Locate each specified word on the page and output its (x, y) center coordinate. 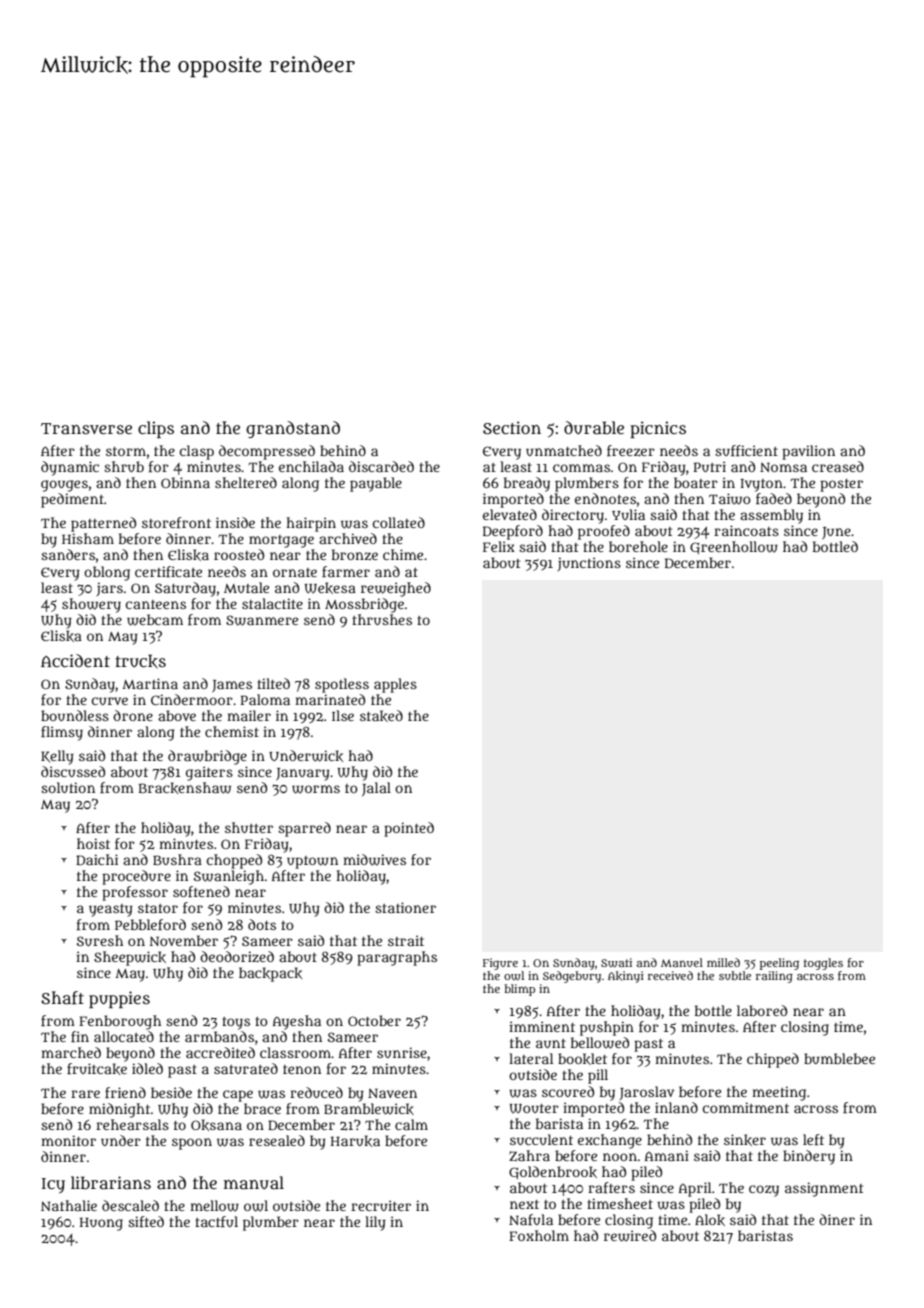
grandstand (293, 429)
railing (774, 977)
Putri (709, 466)
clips (156, 429)
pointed (409, 829)
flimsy (62, 733)
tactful (216, 1221)
